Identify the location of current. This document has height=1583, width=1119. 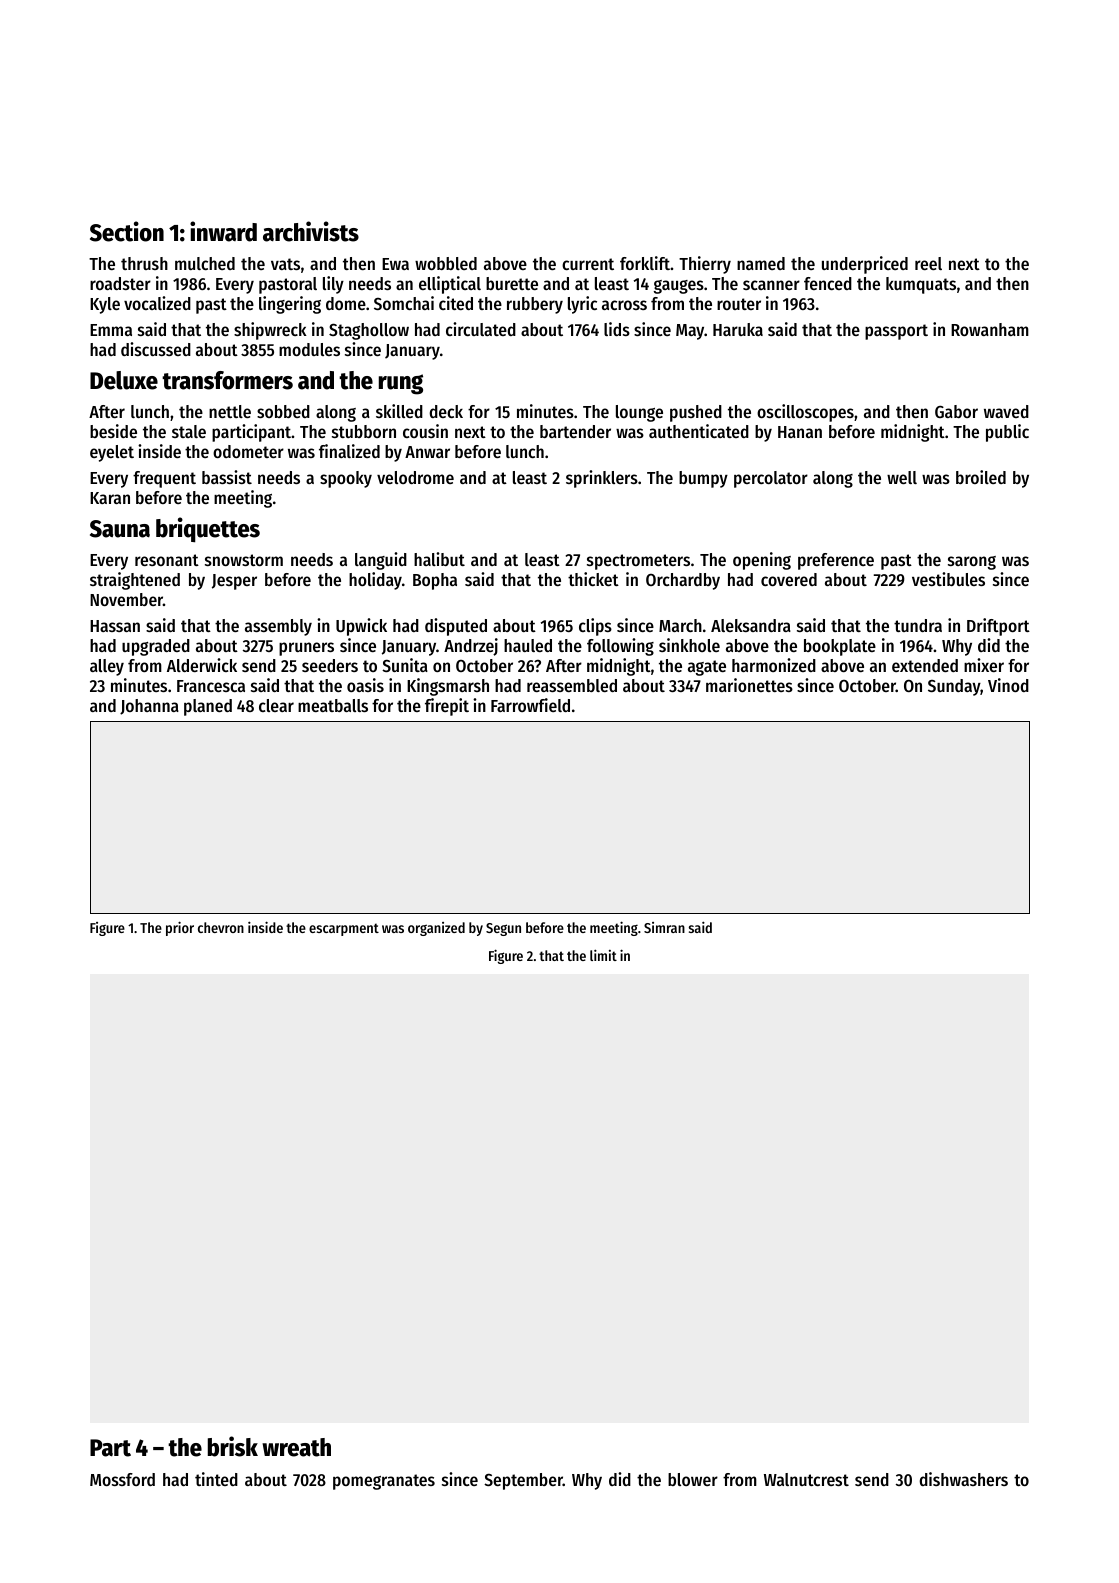
(588, 264).
